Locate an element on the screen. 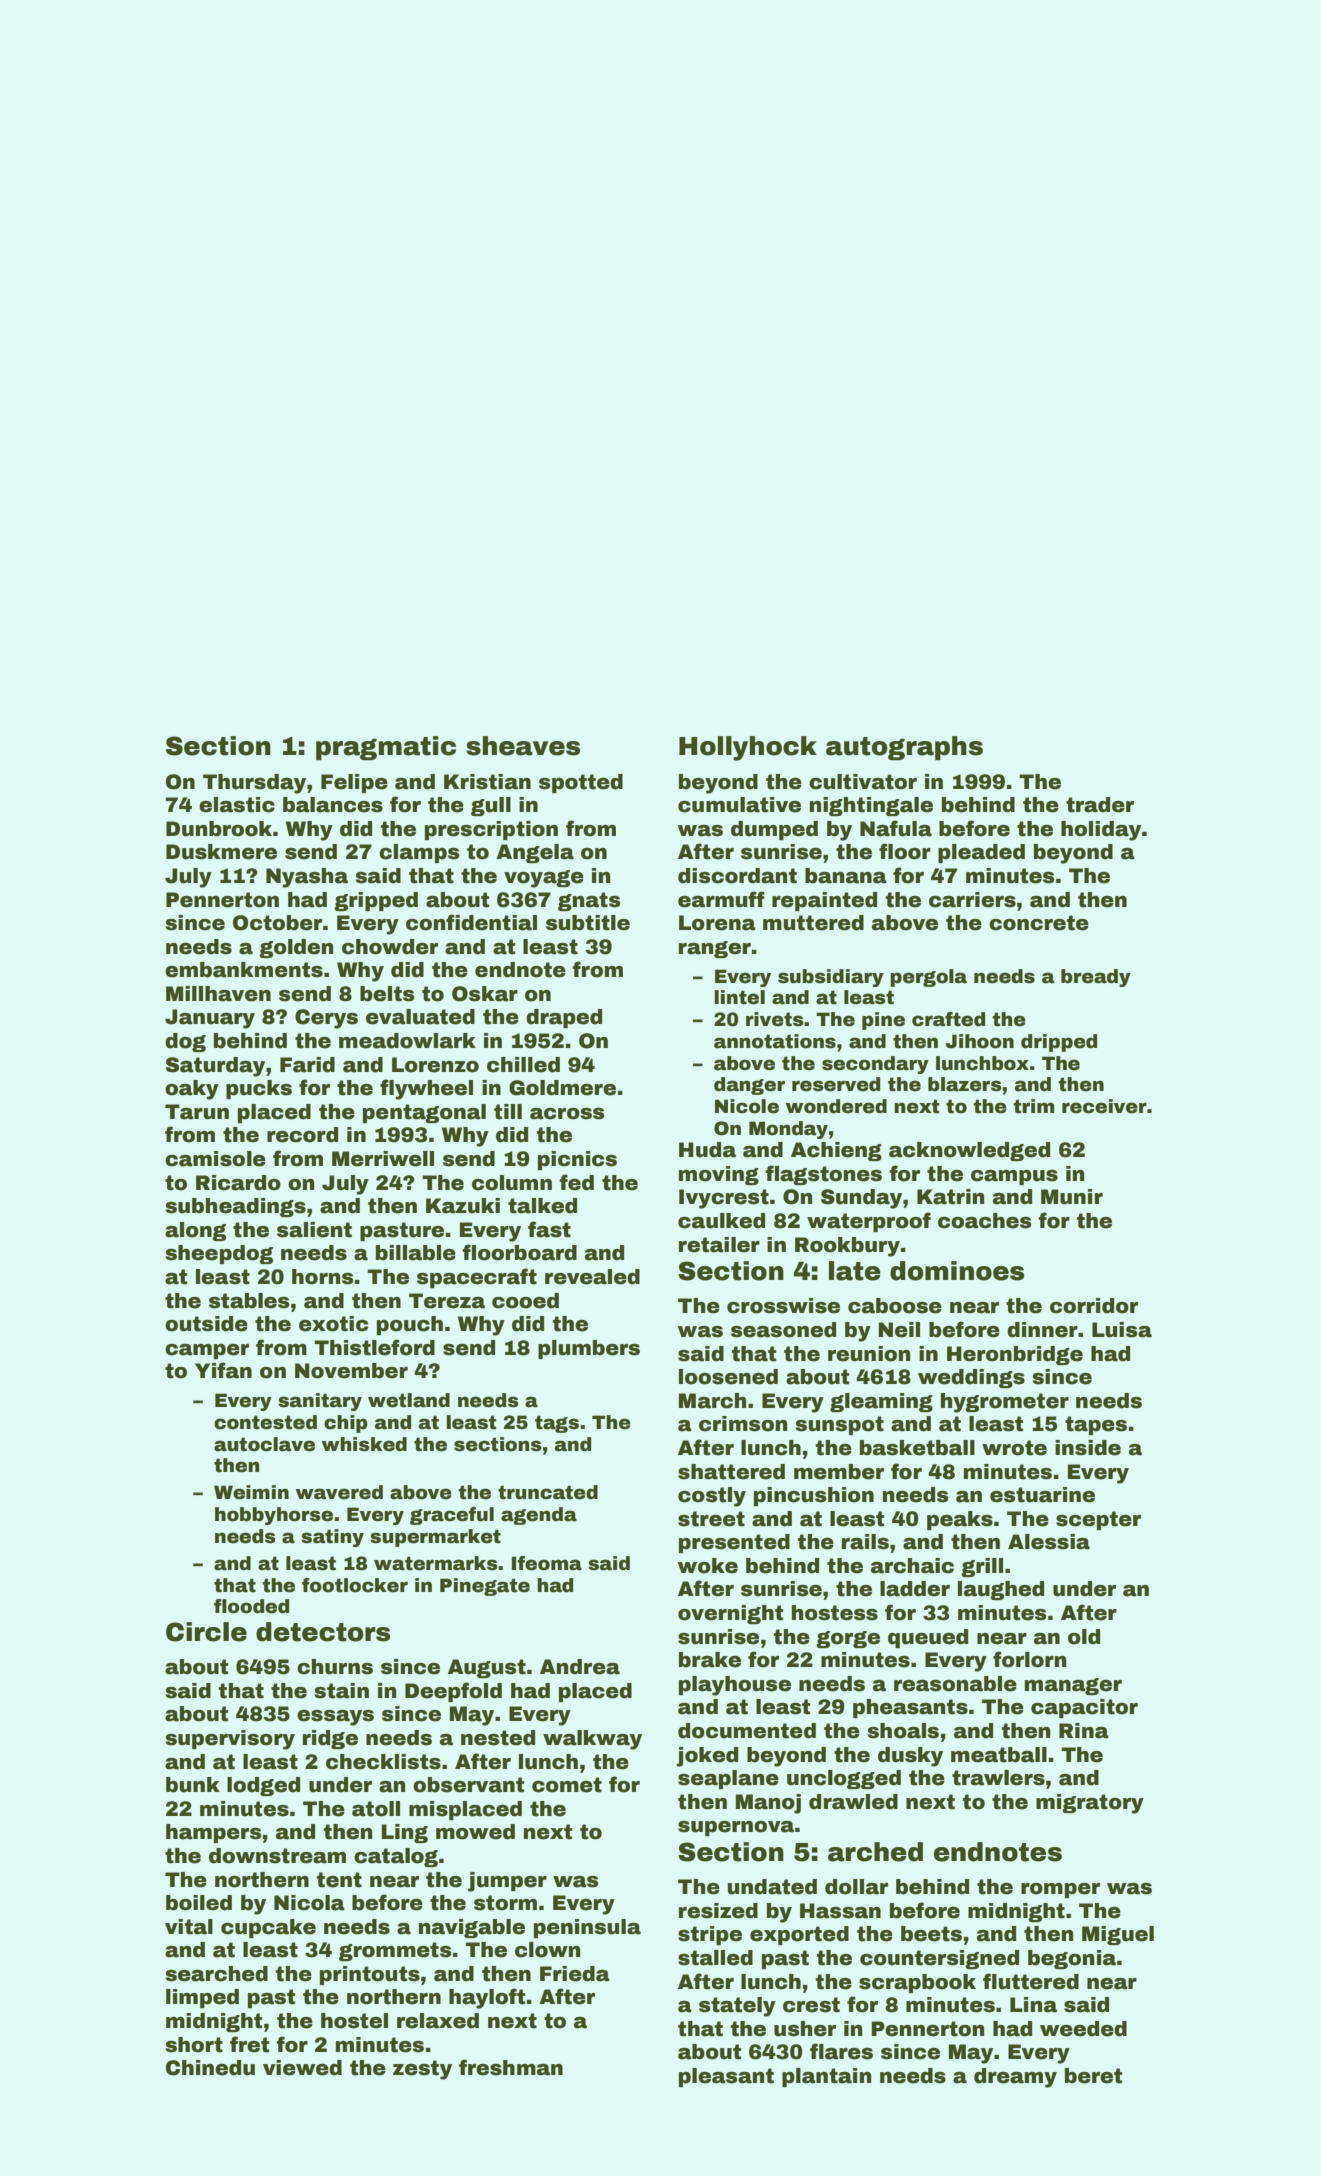 The width and height of the screenshot is (1321, 2176). atoll is located at coordinates (376, 1809).
